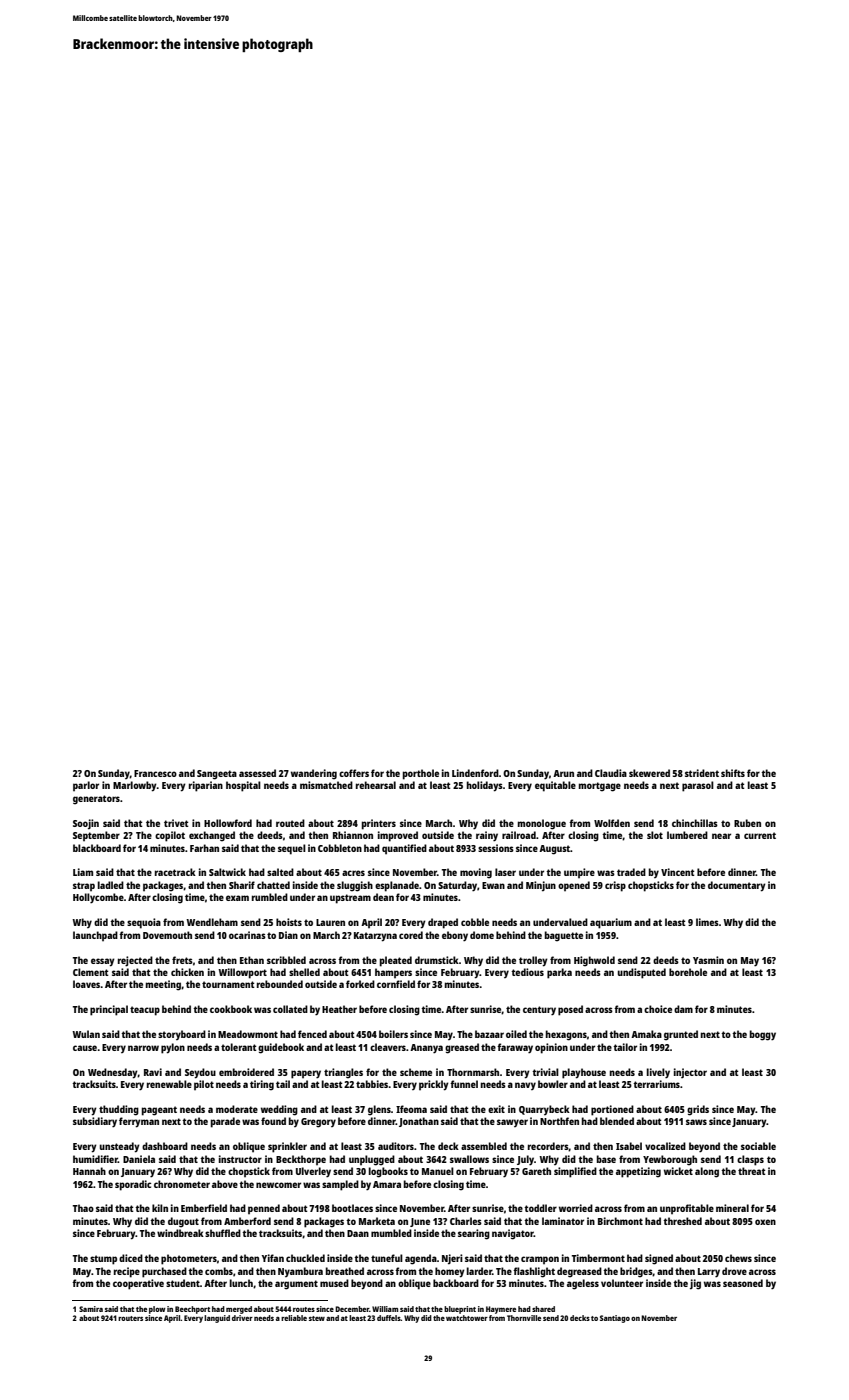 This image has width=849, height=1400. I want to click on subsidiary, so click(95, 1122).
